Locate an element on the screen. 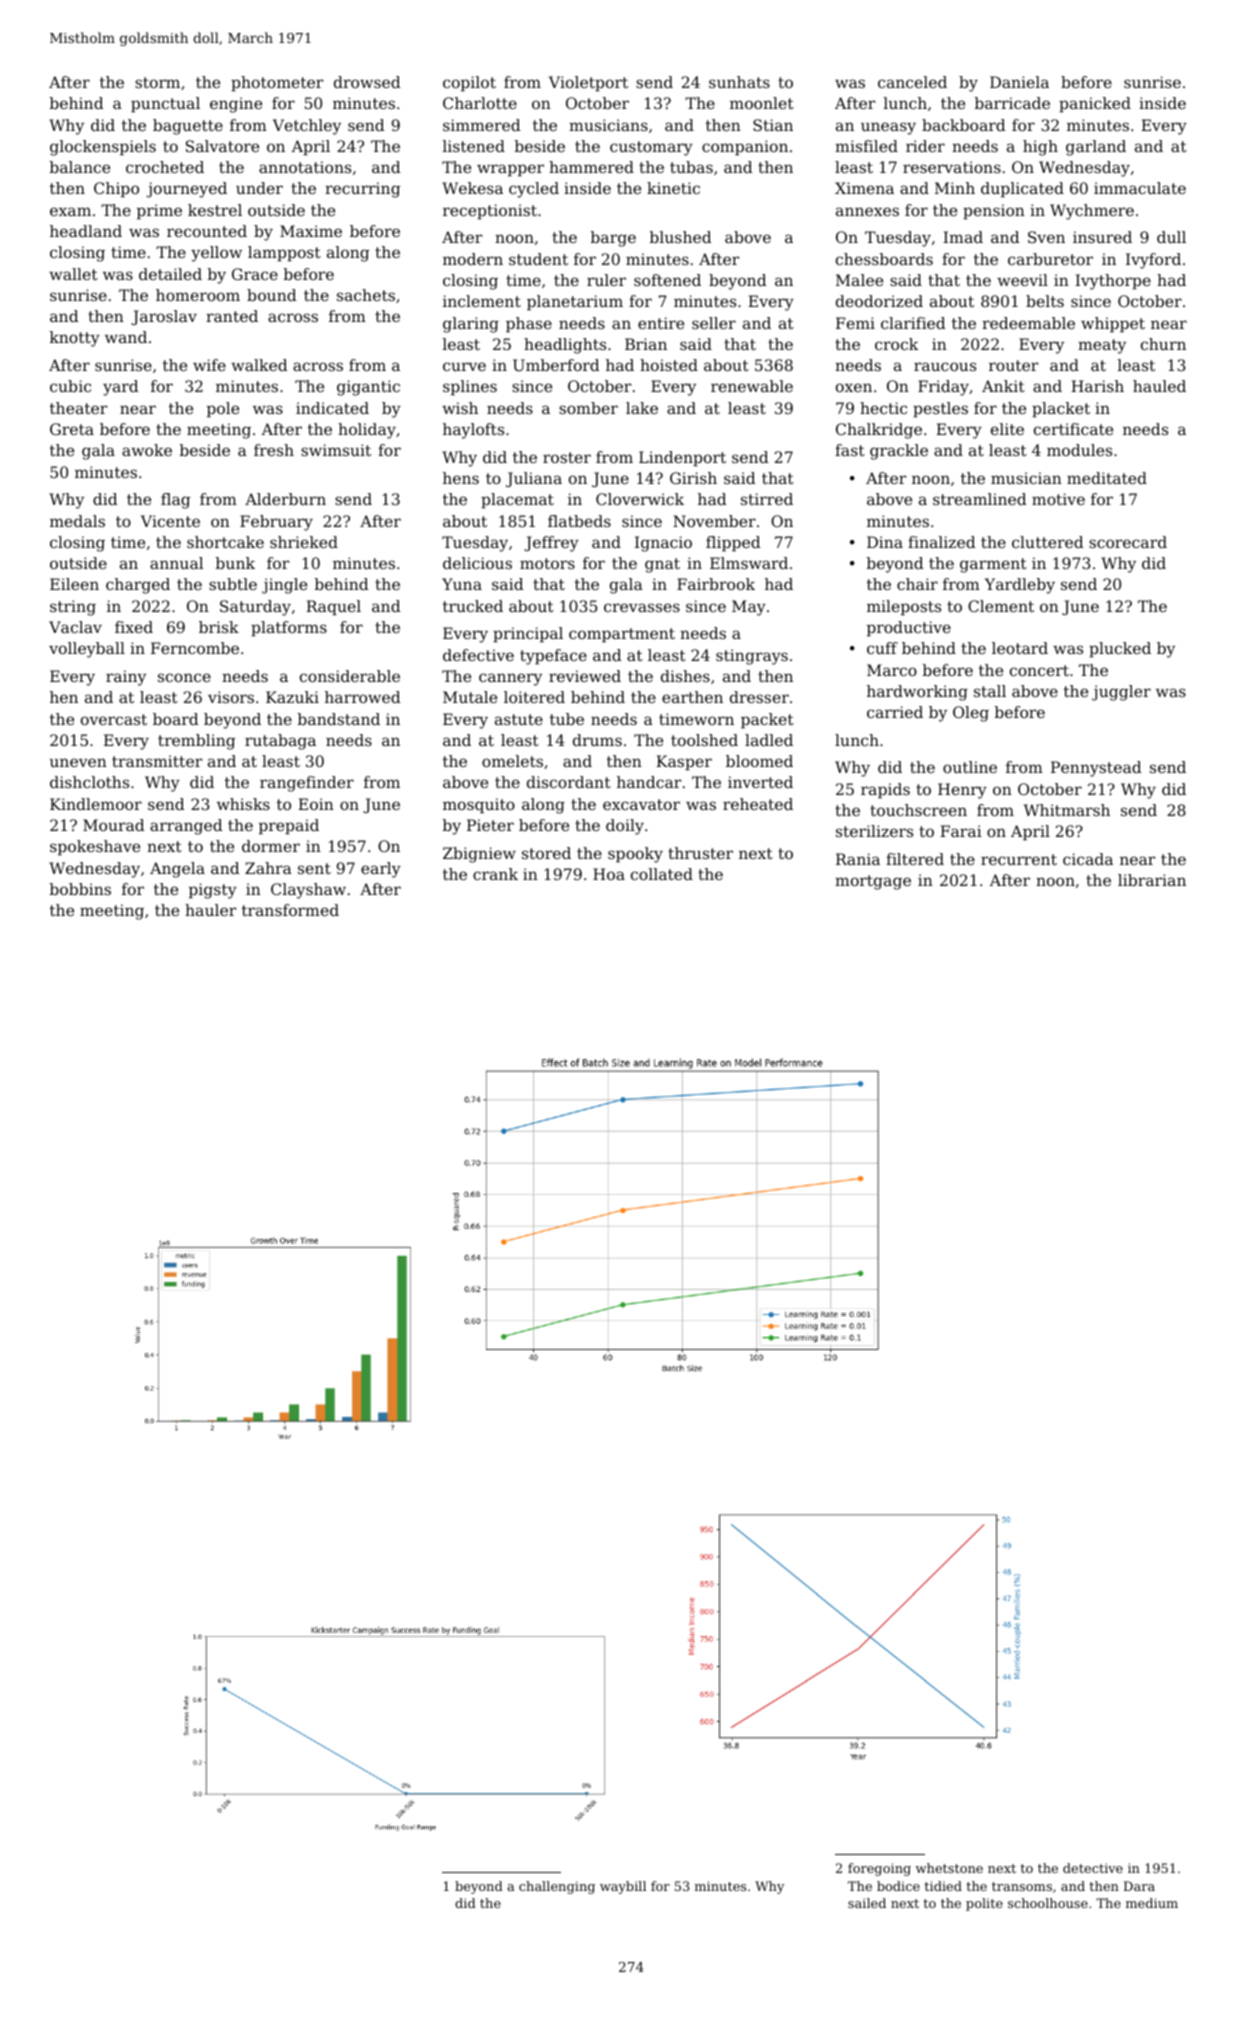 This screenshot has height=2036, width=1236. storm is located at coordinates (157, 82).
